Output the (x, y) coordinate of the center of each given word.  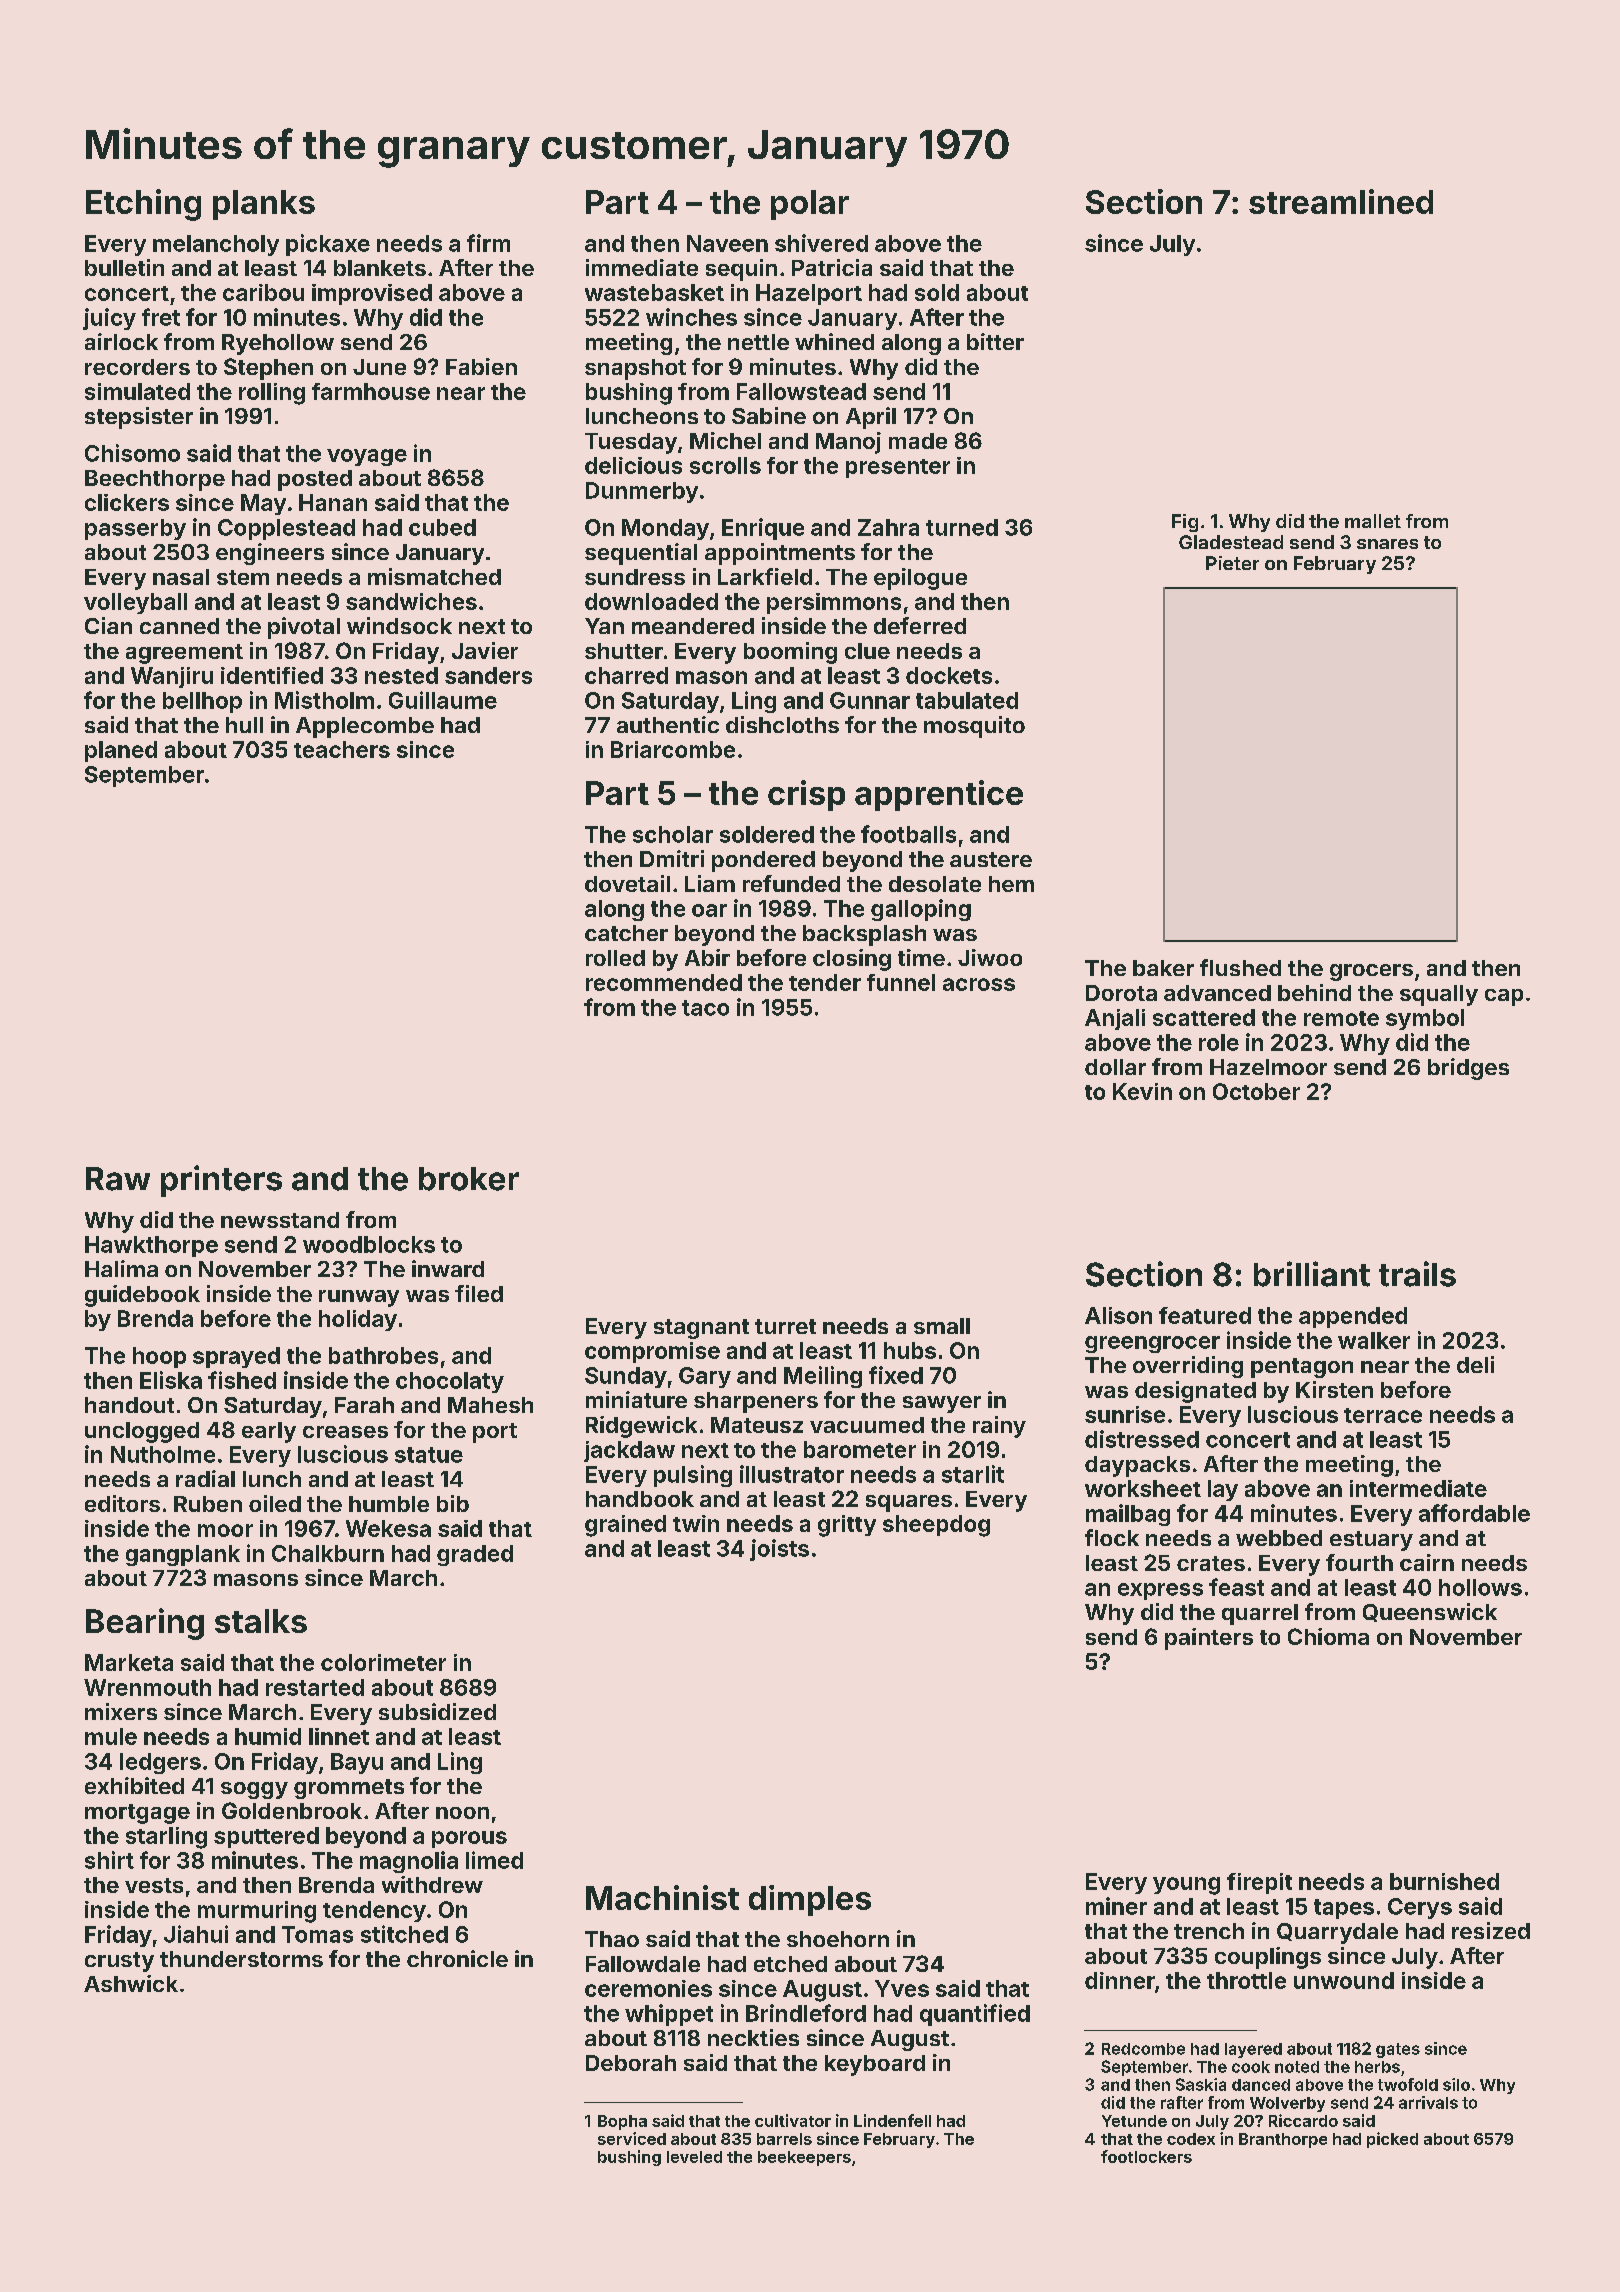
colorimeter (383, 1662)
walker (1374, 1340)
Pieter (1232, 563)
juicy (109, 319)
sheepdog (936, 1526)
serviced (632, 2138)
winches (691, 317)
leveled (694, 2157)
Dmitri (672, 858)
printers (221, 1181)
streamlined (1341, 201)
